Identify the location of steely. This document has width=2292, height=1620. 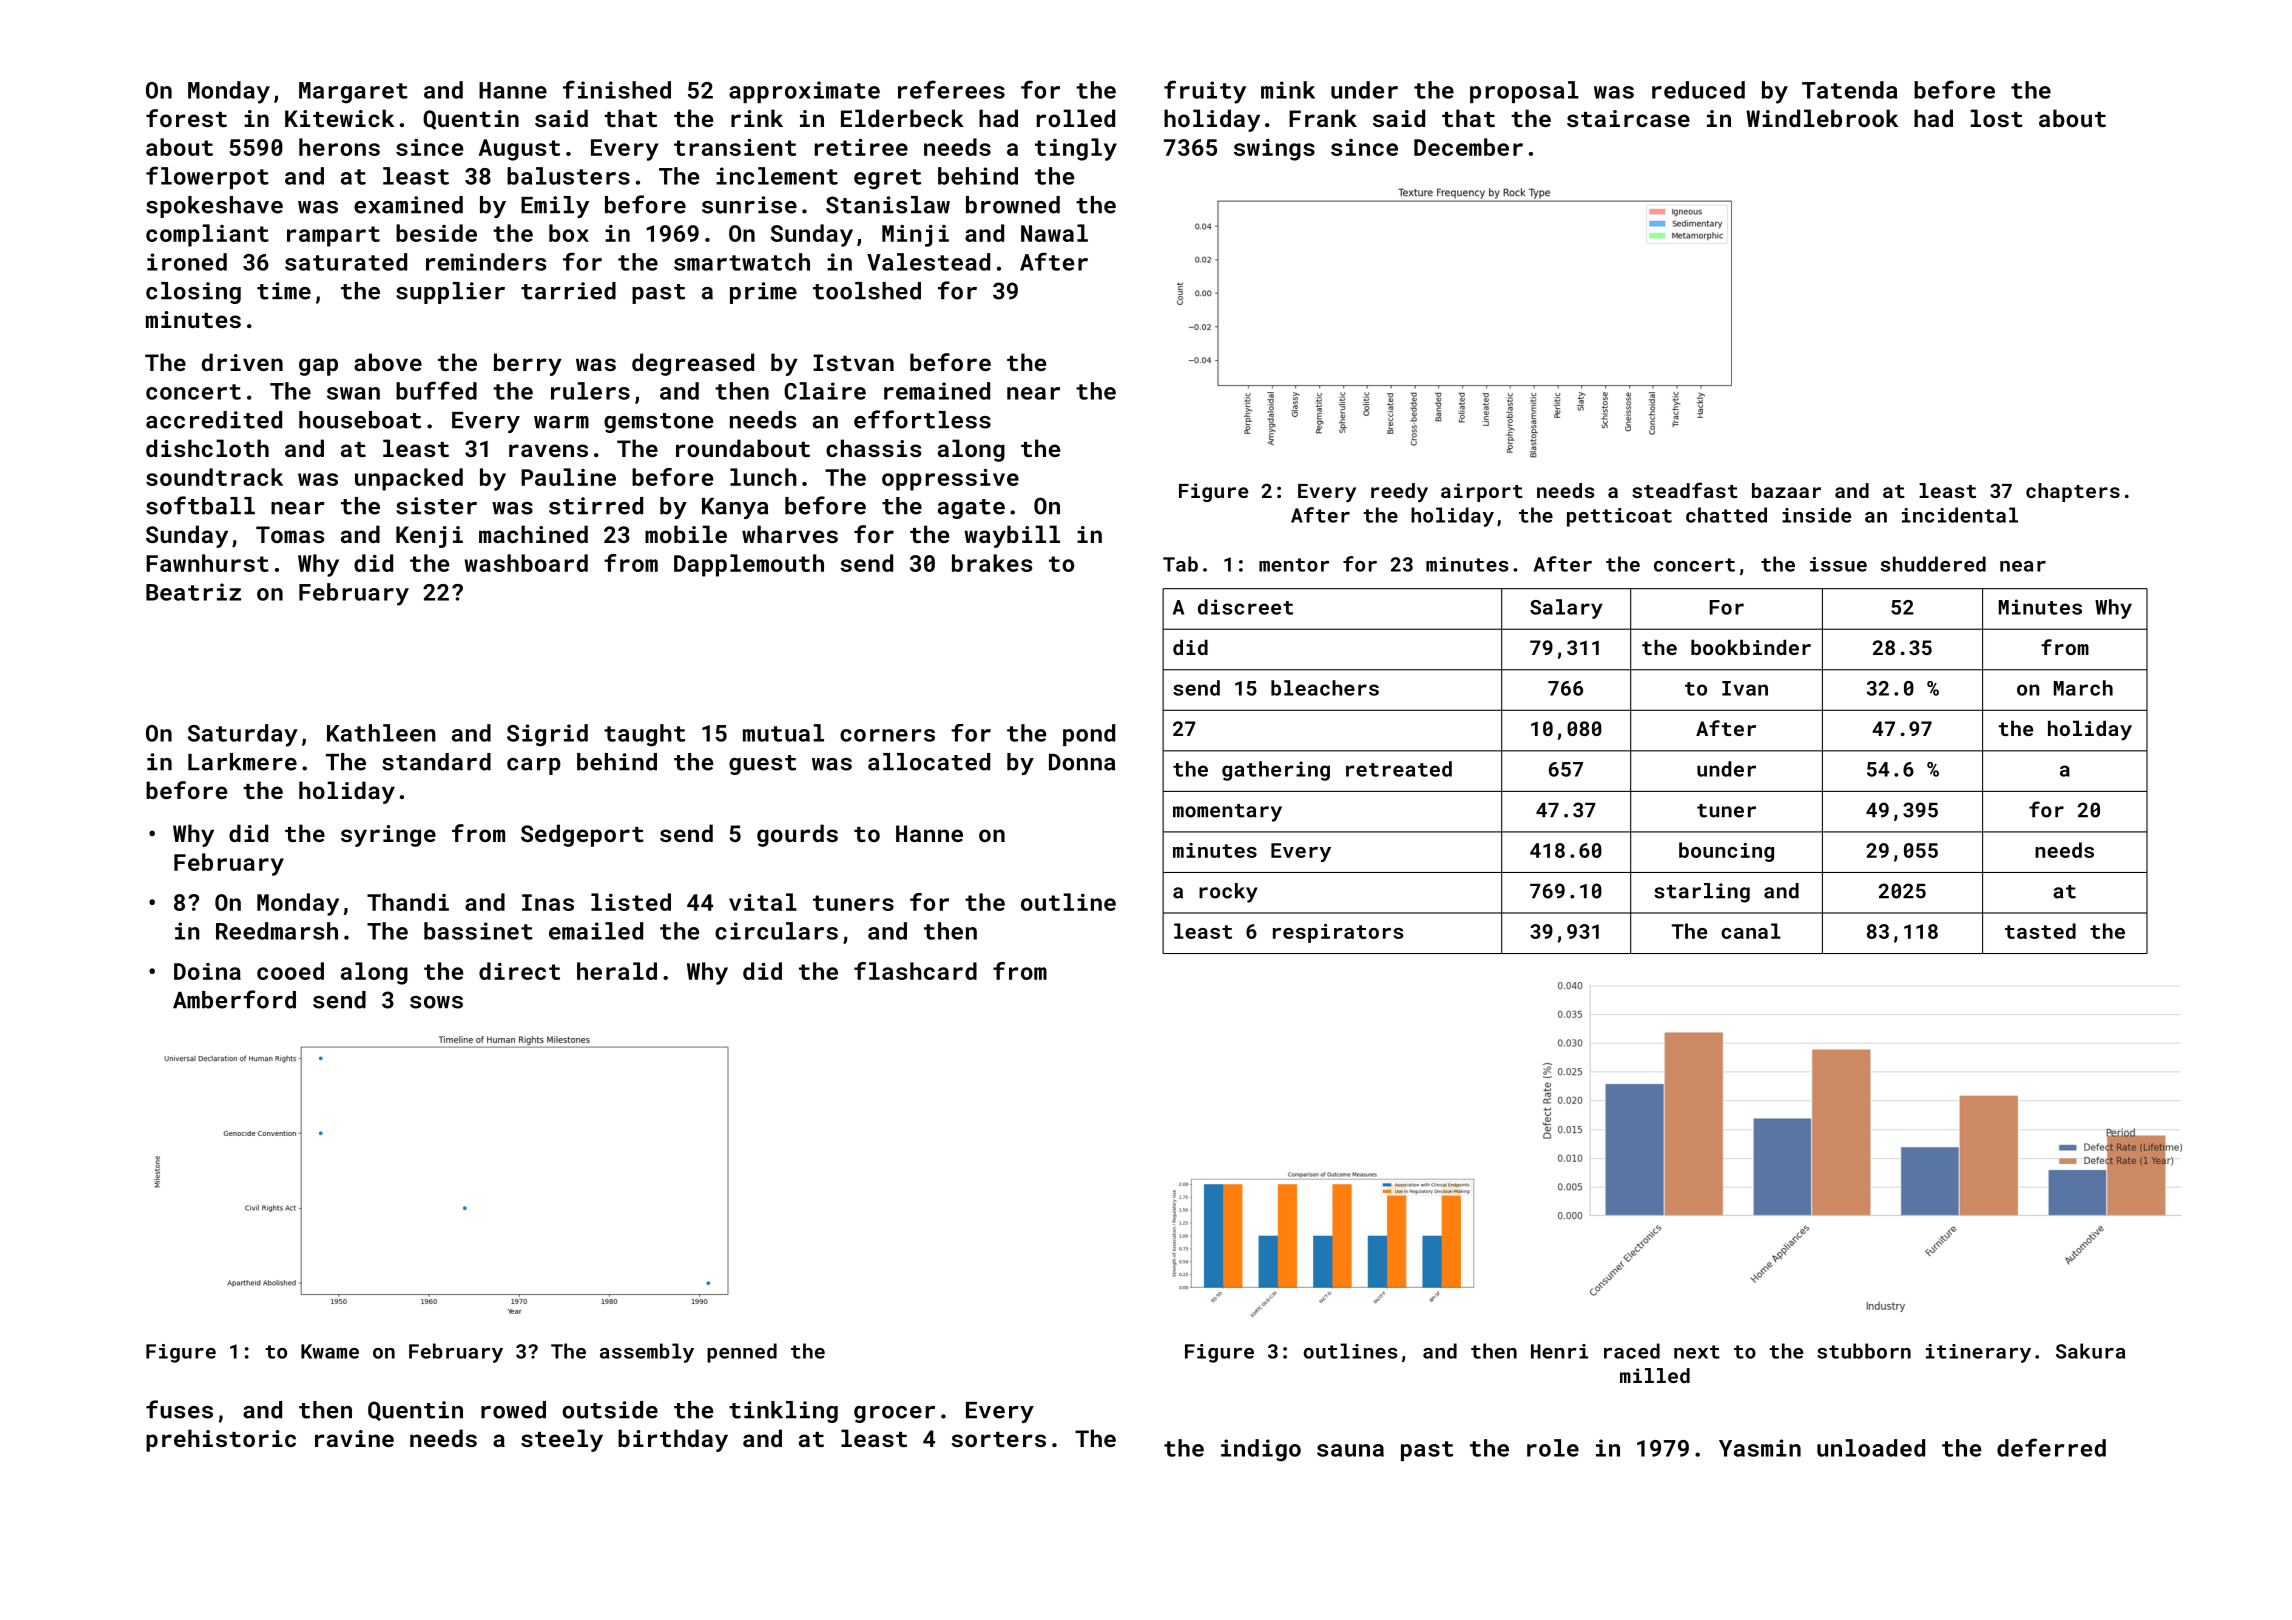
(562, 1440).
